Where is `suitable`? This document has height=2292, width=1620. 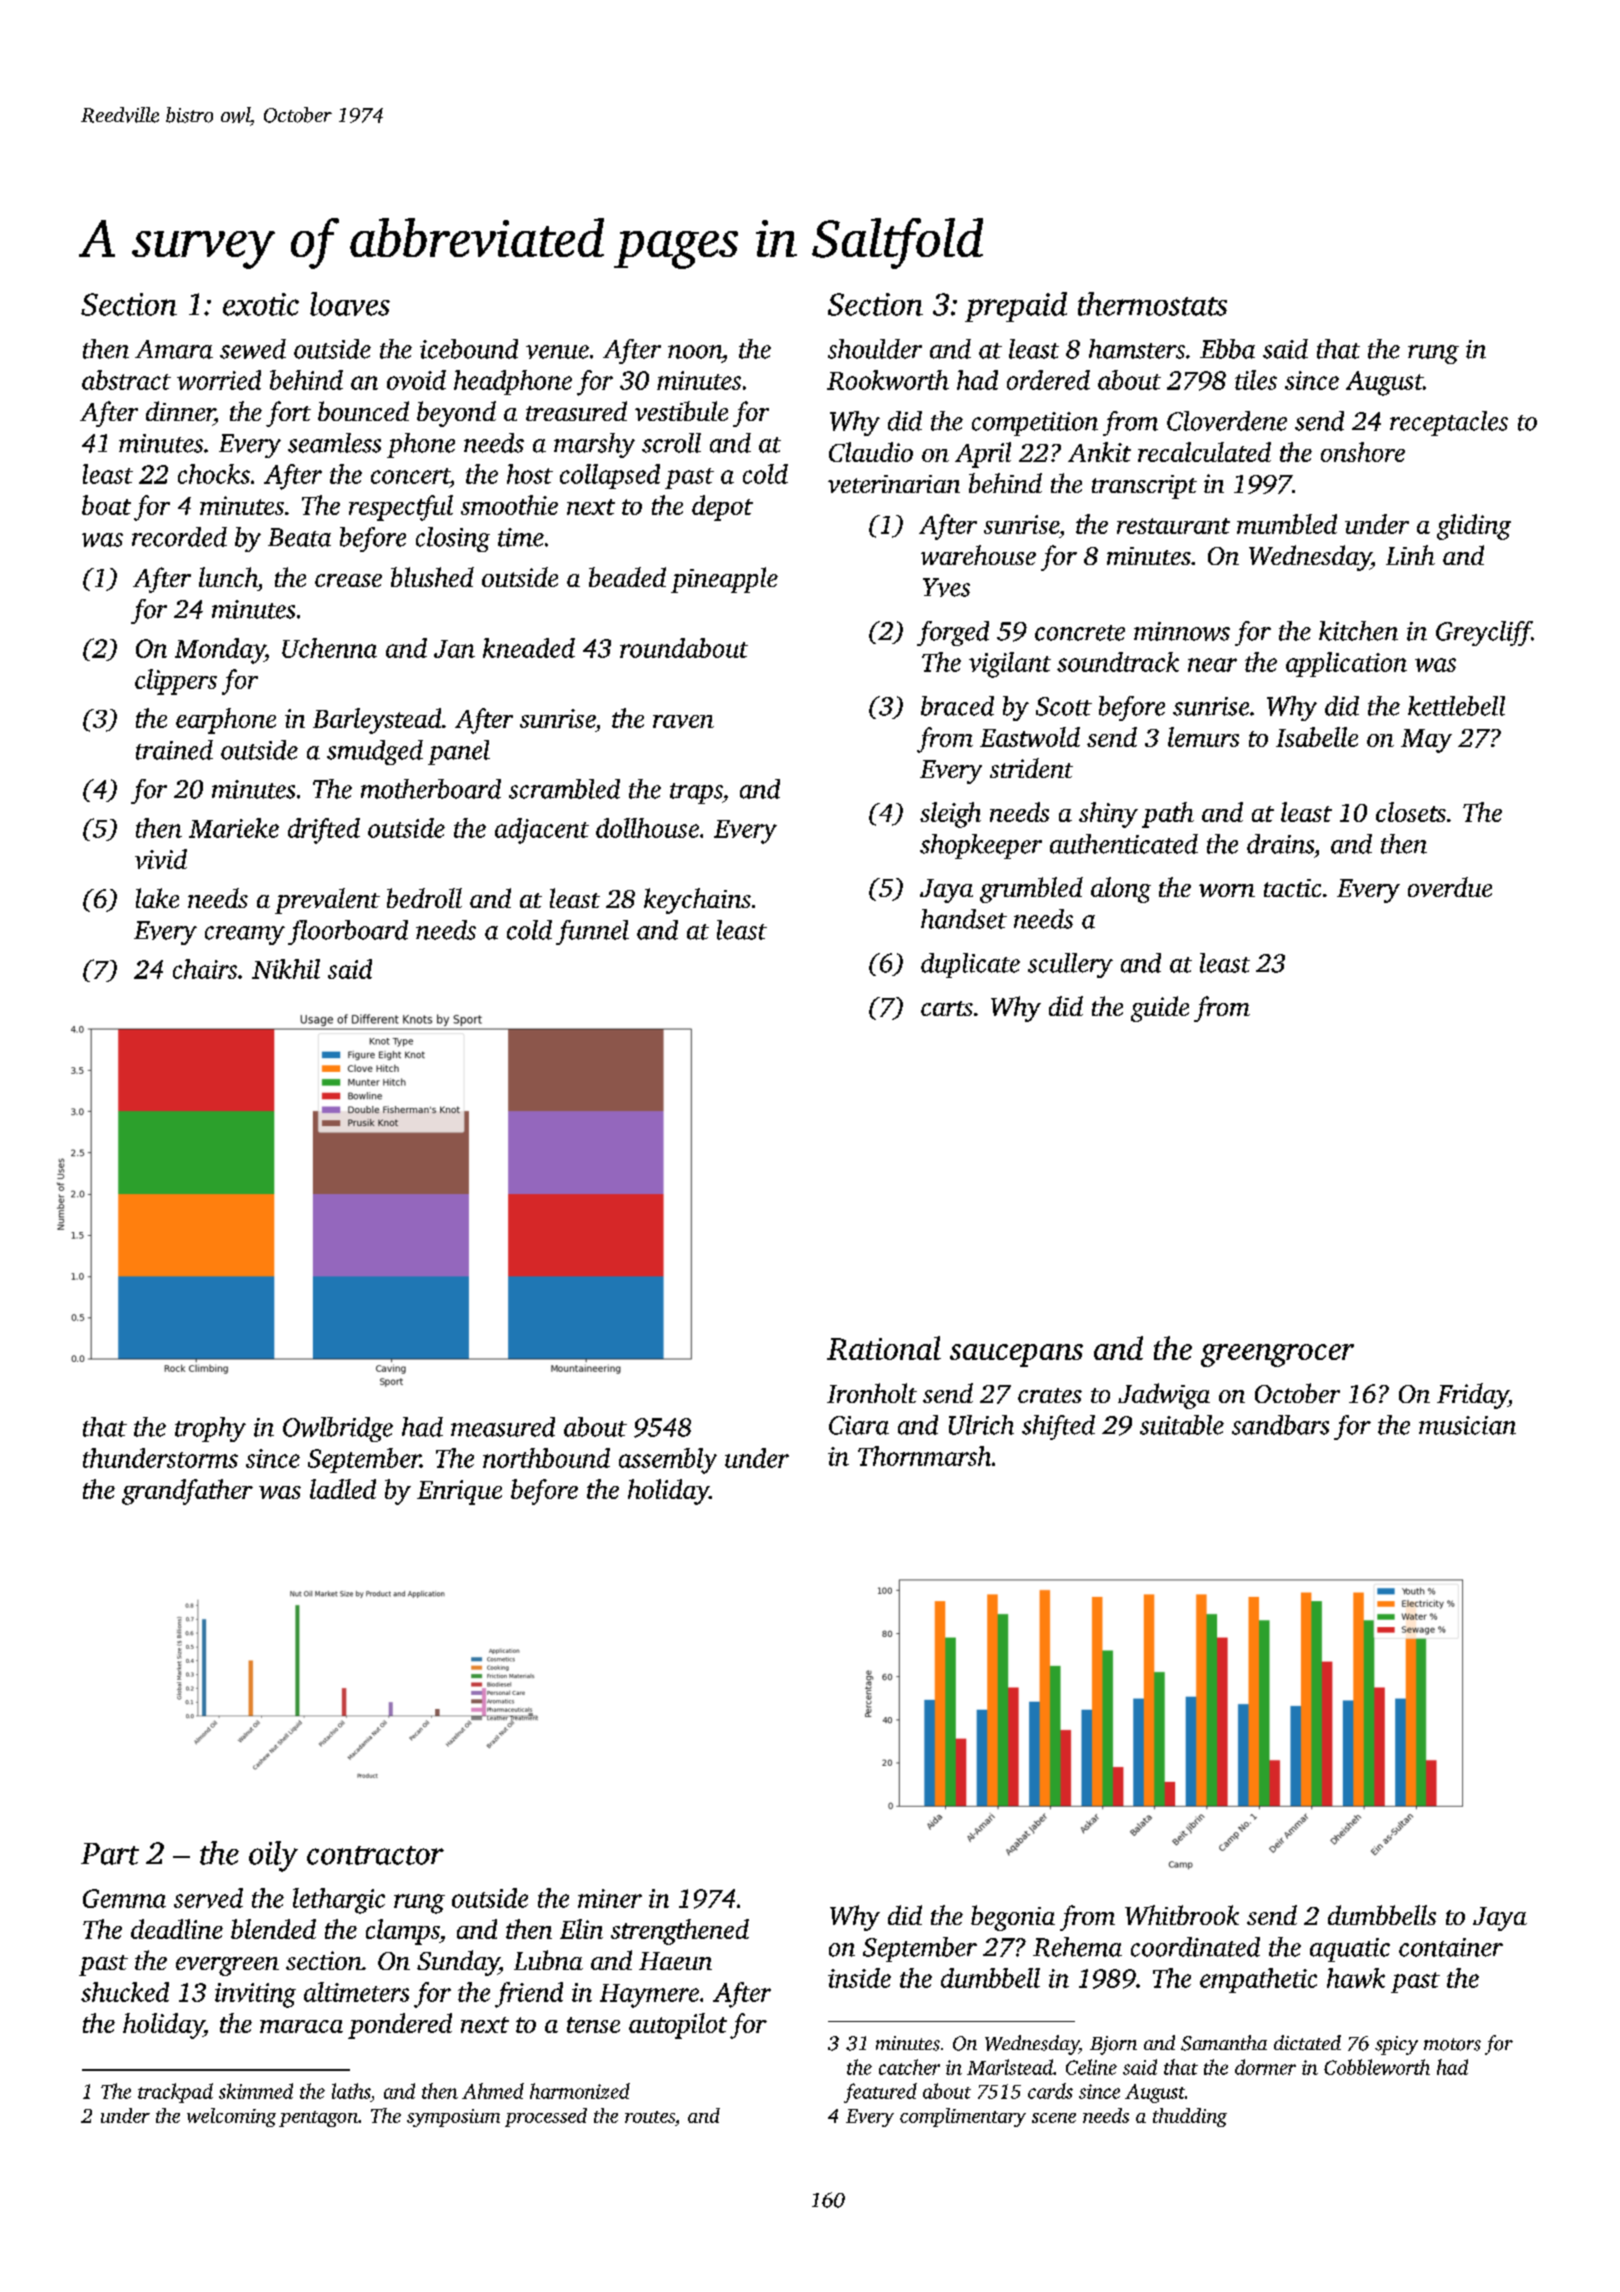
suitable is located at coordinates (1182, 1425).
